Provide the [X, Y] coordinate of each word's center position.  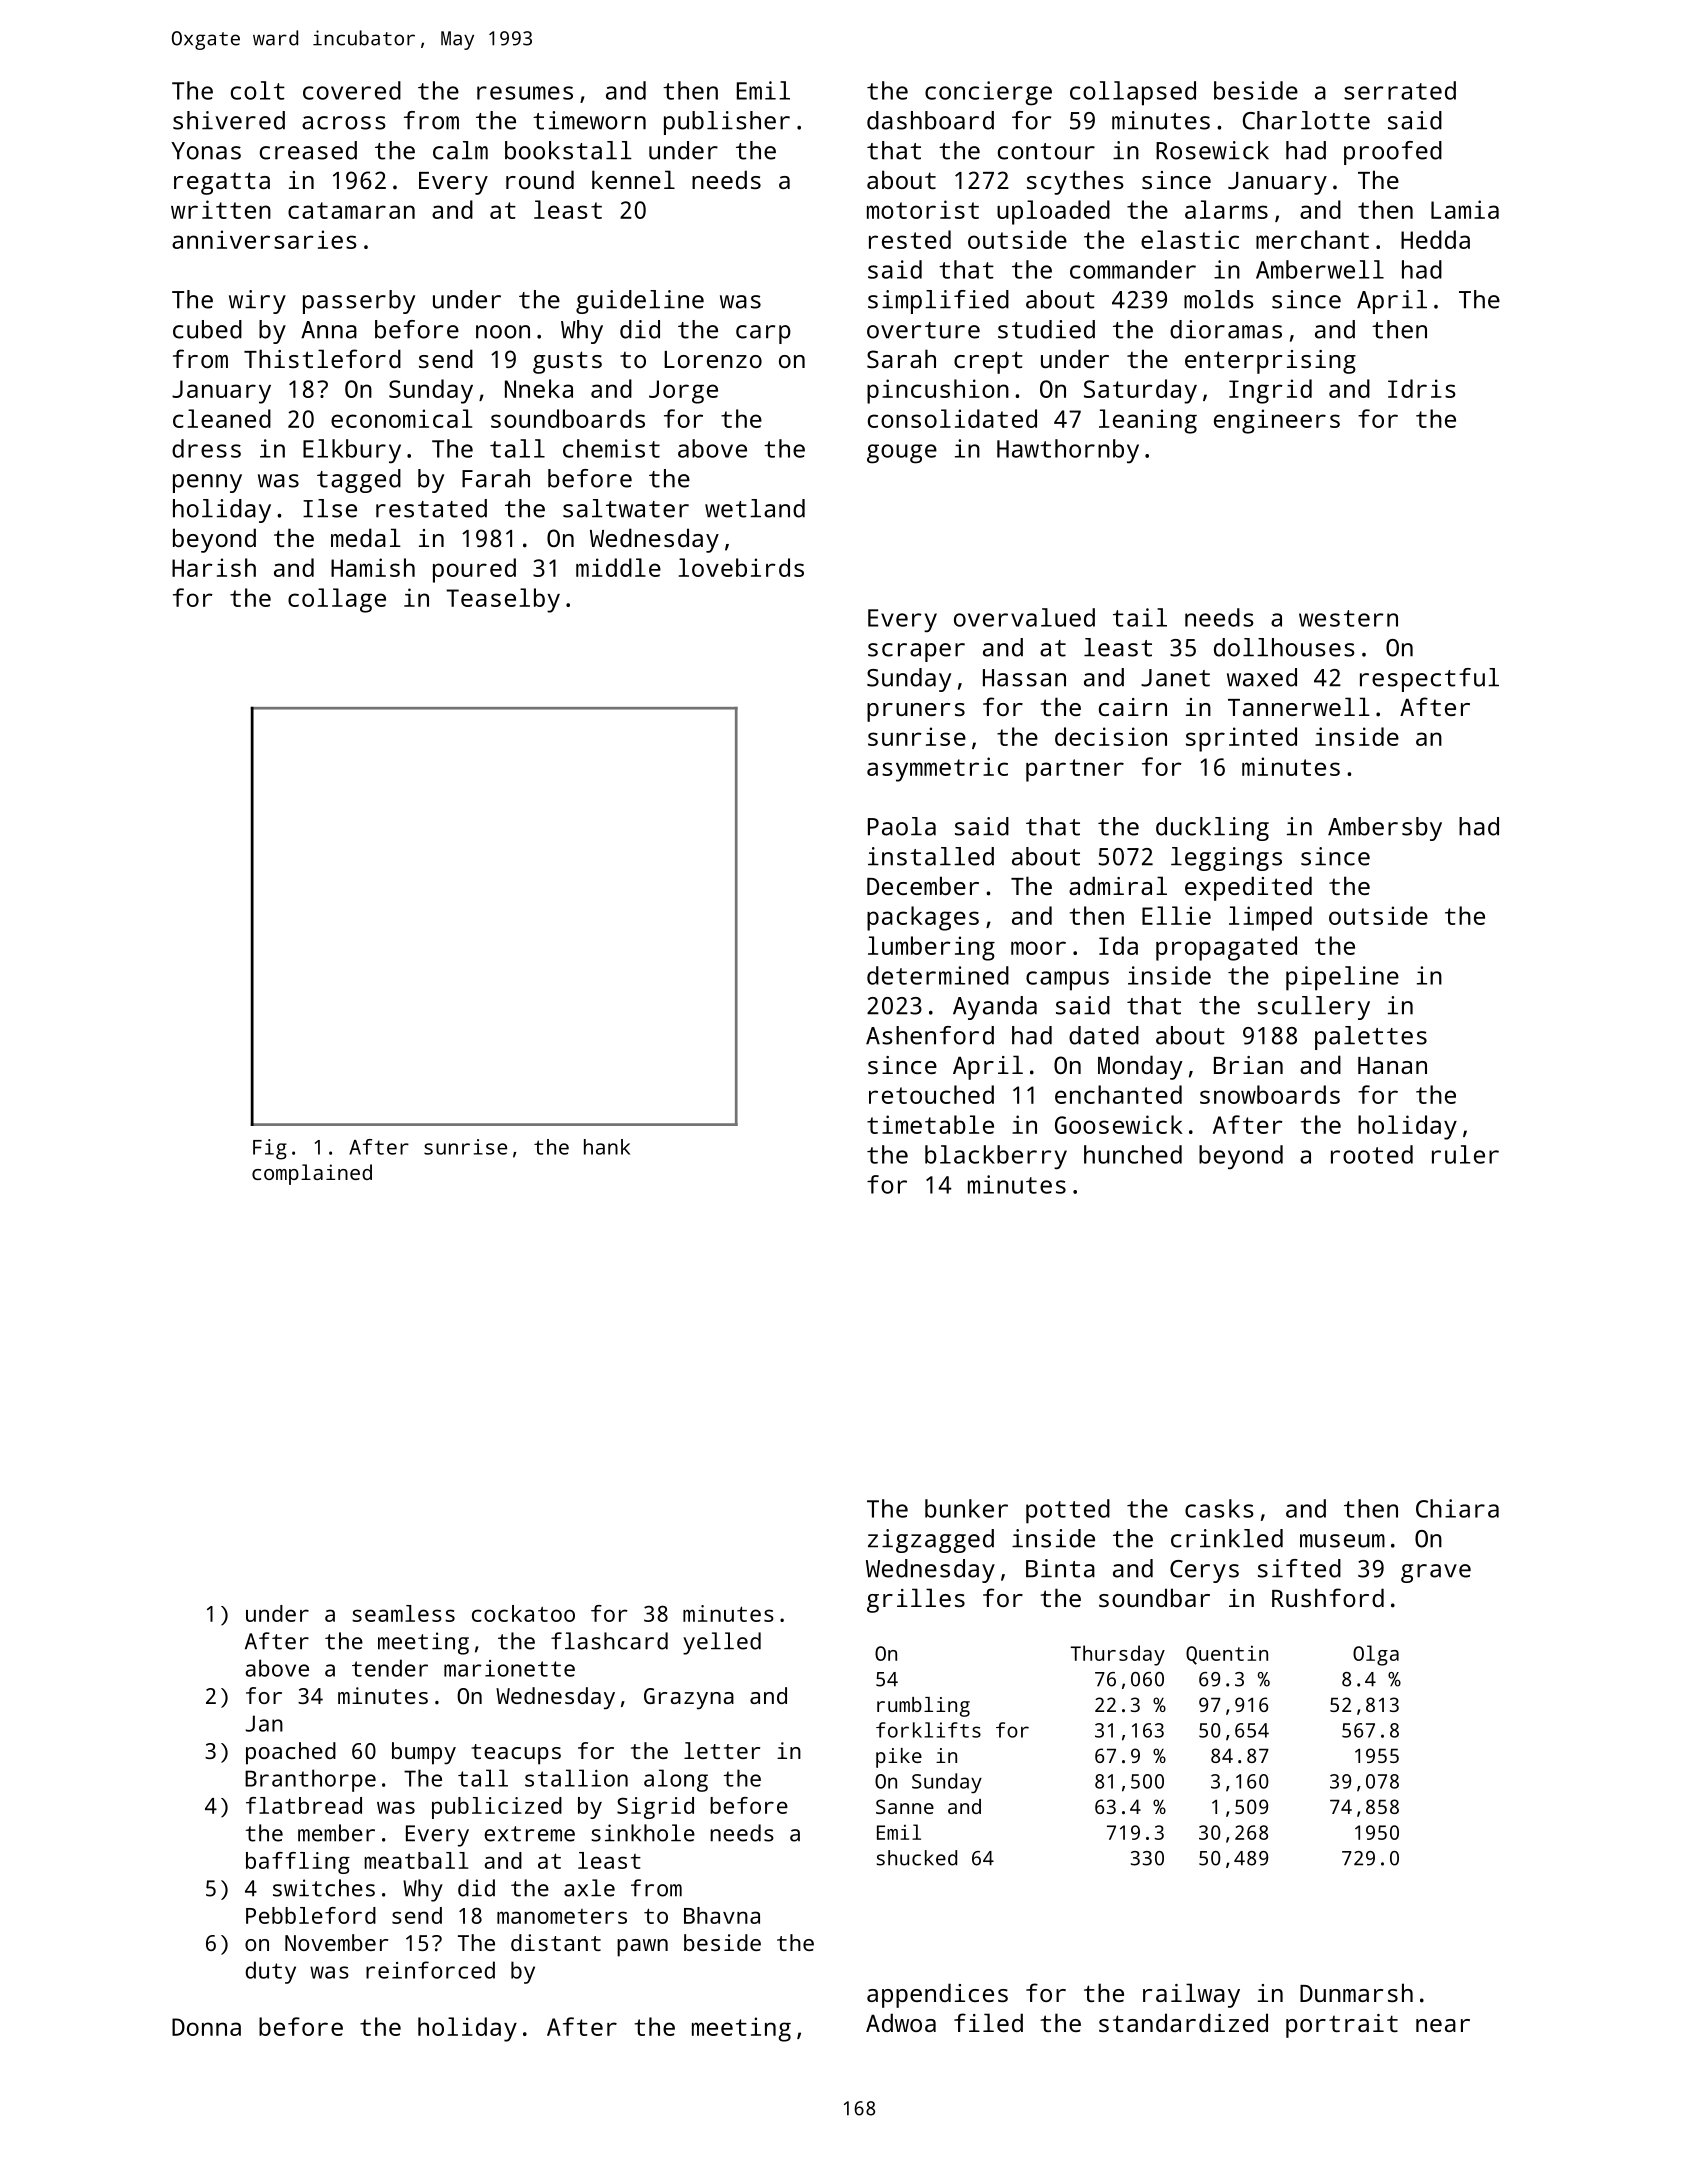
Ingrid [1270, 391]
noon [503, 332]
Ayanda [995, 1008]
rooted [1372, 1154]
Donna [206, 2027]
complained [312, 1174]
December [923, 885]
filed [988, 2022]
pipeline [1342, 978]
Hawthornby [1068, 451]
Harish [214, 567]
